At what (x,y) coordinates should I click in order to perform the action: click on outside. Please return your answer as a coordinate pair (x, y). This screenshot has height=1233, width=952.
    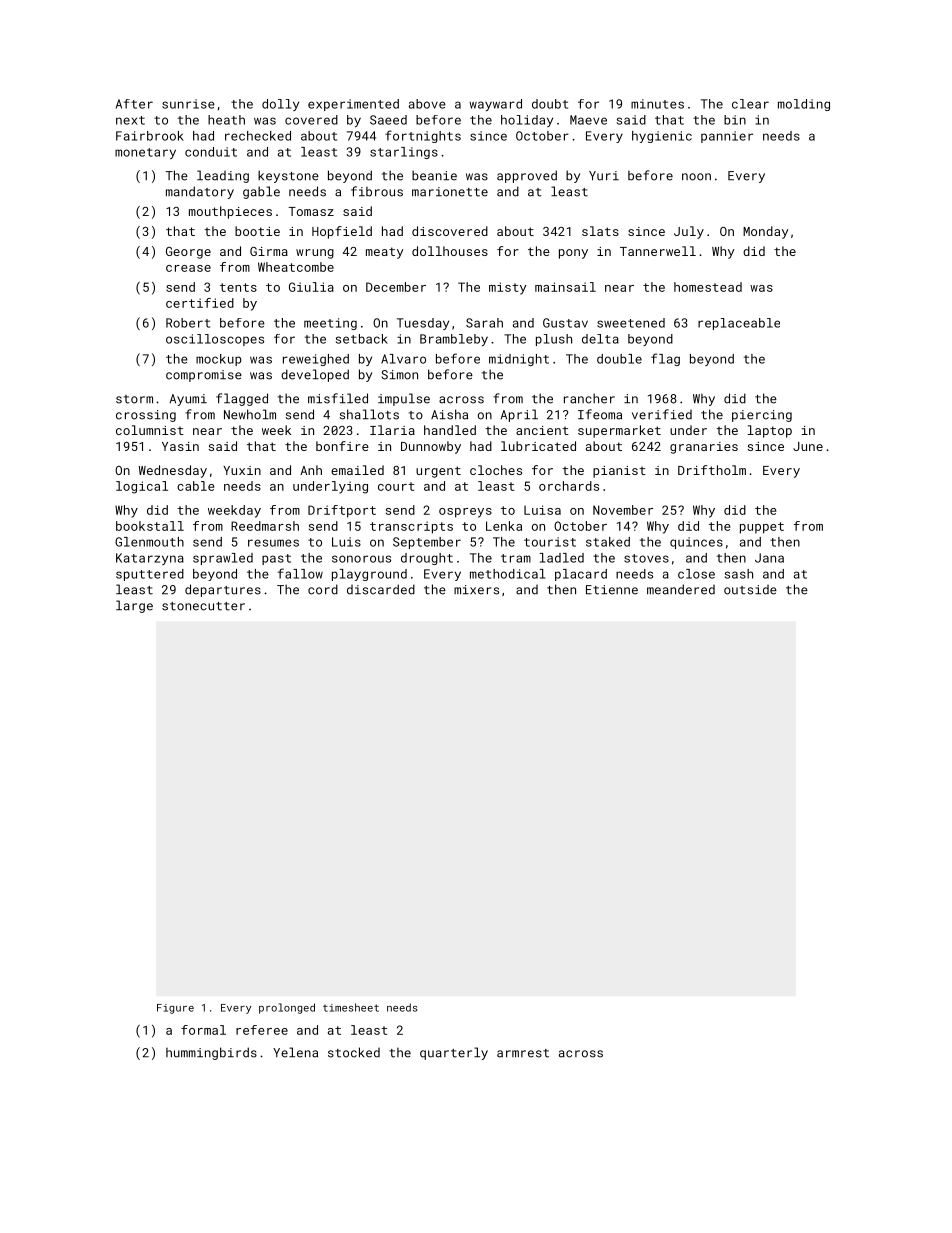
    Looking at the image, I should click on (750, 590).
